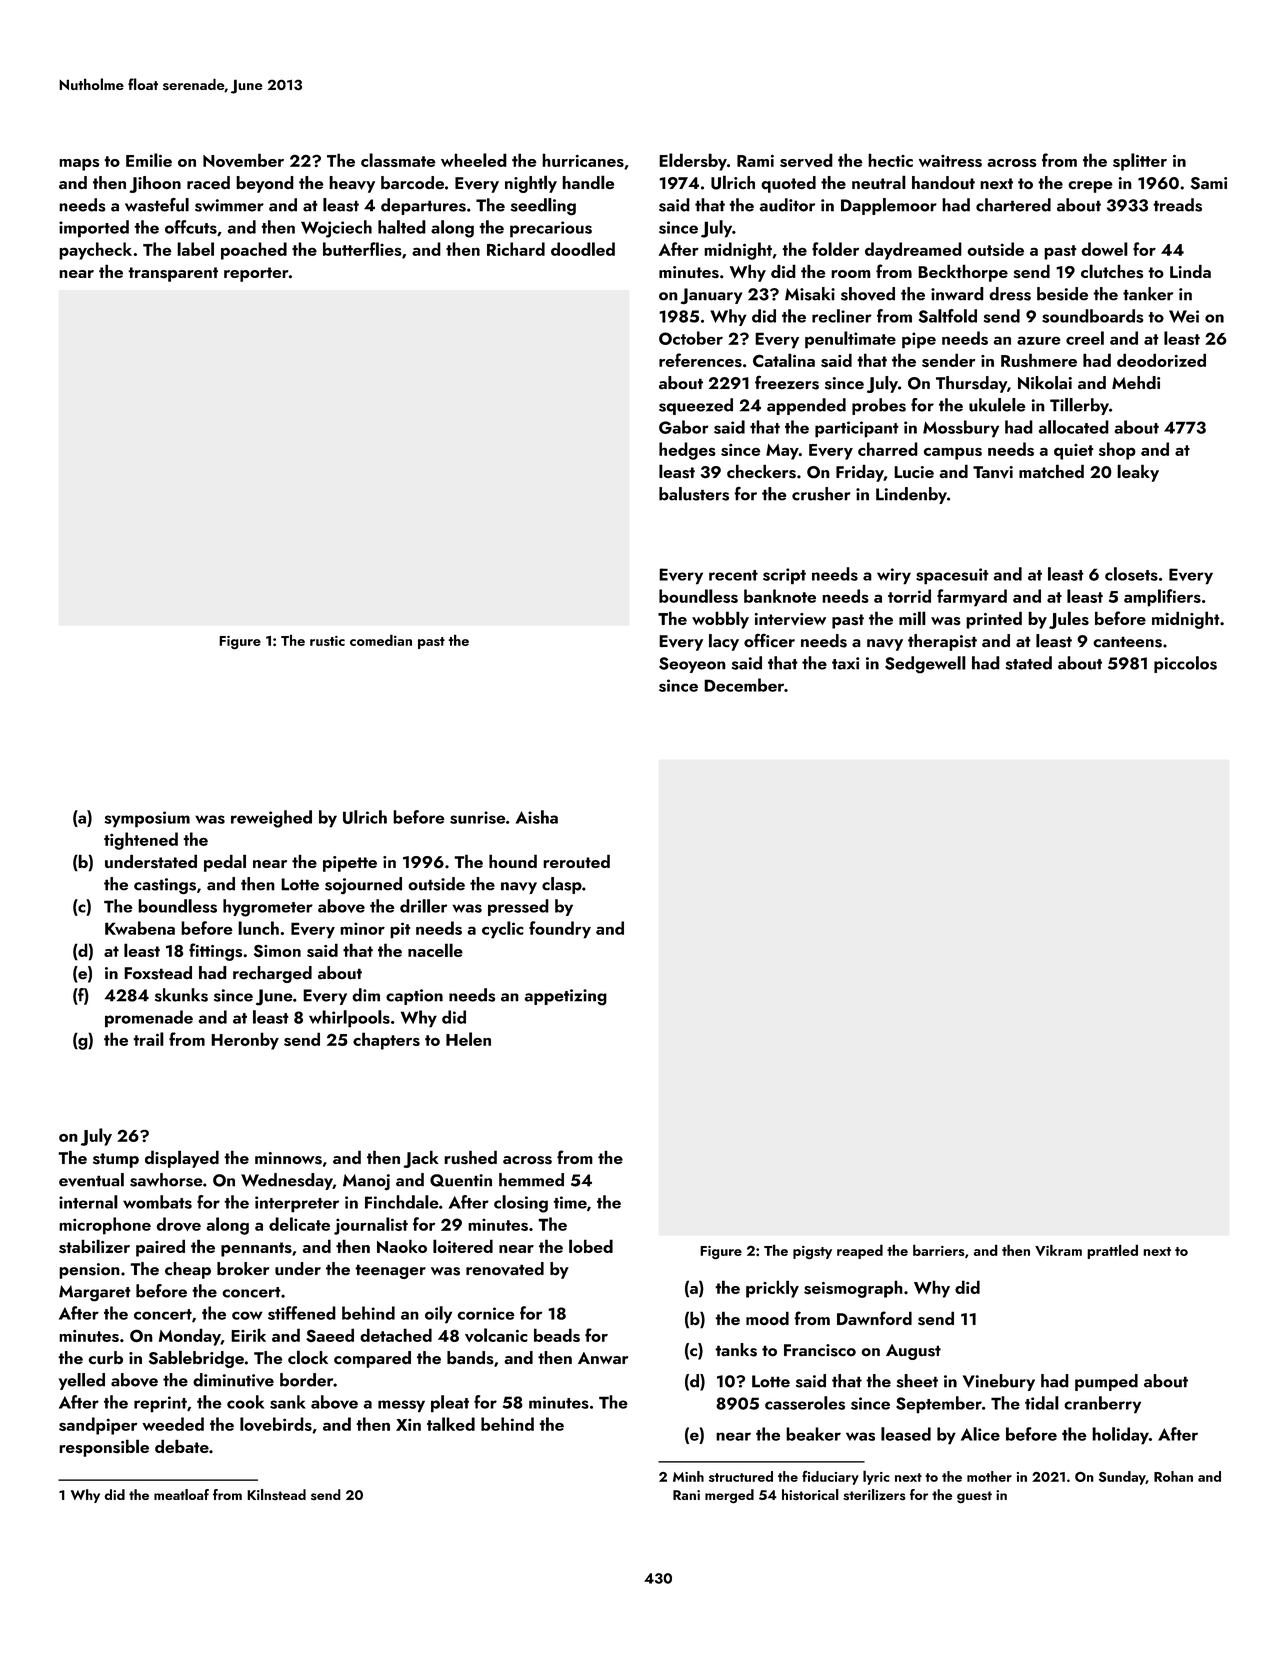 The width and height of the screenshot is (1288, 1667). I want to click on clasp, so click(562, 885).
